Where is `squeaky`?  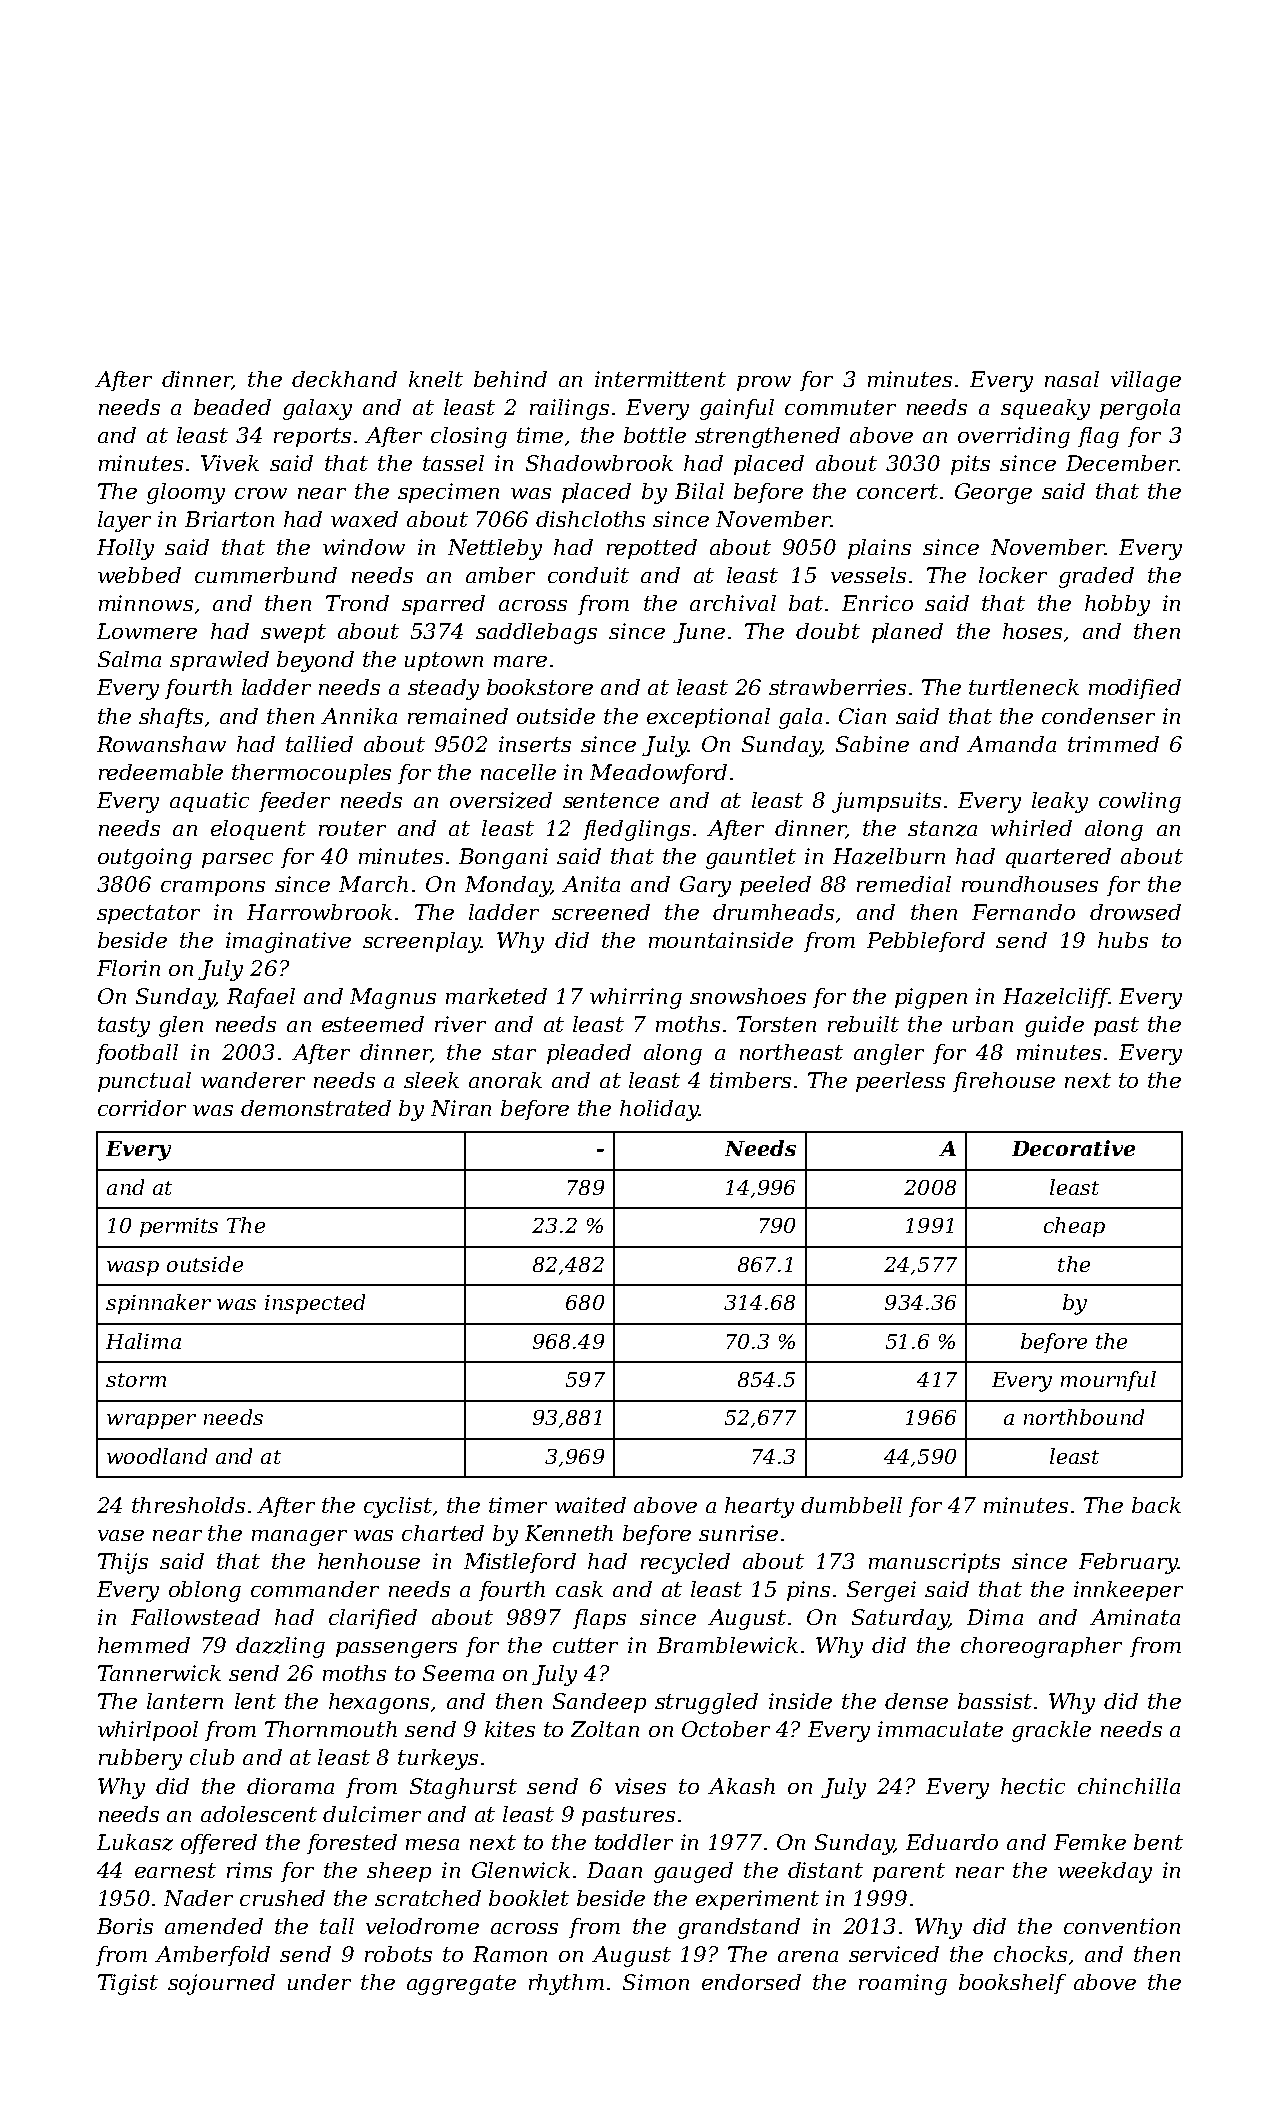
squeaky is located at coordinates (1045, 409).
